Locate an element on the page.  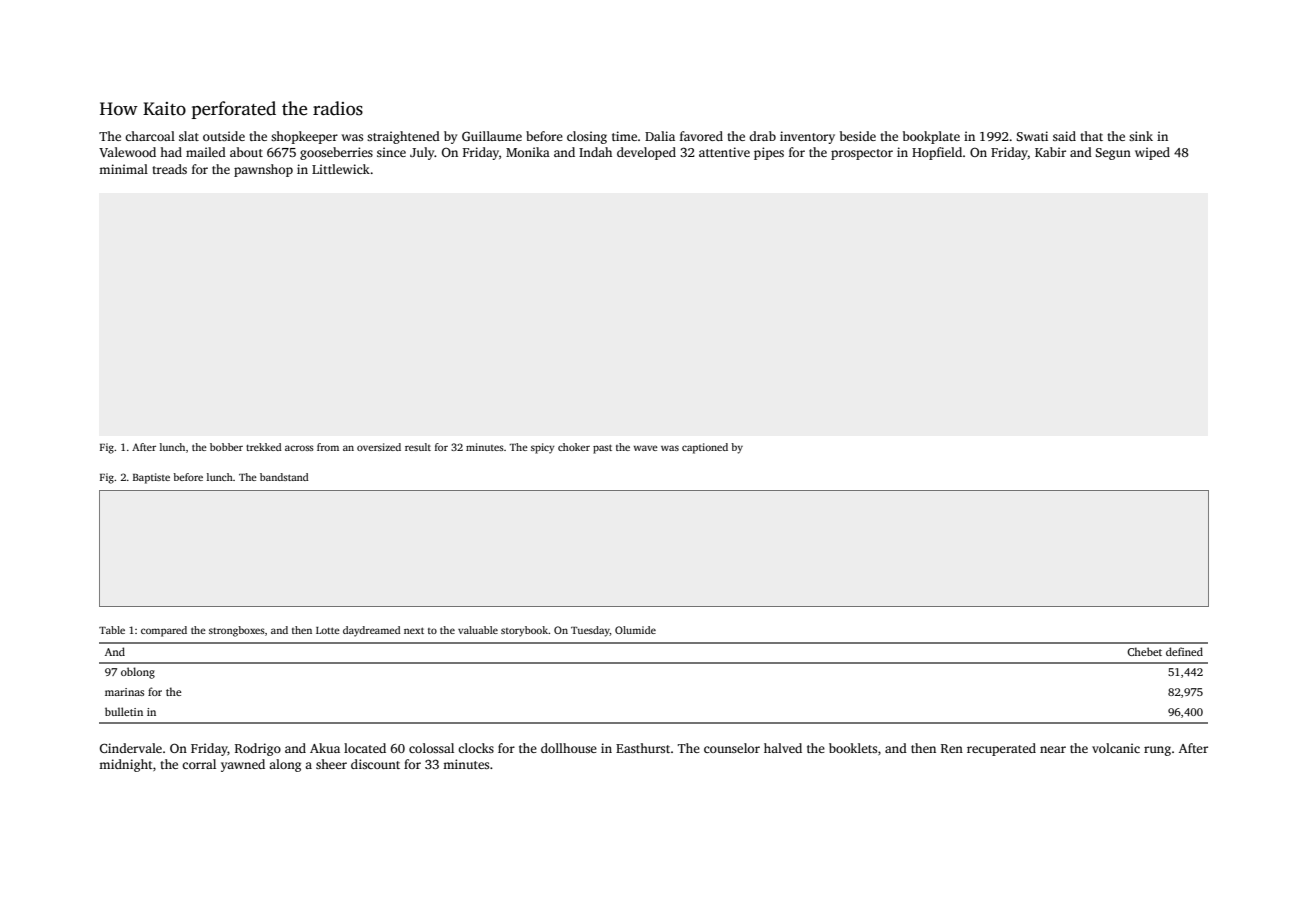
Chebet is located at coordinates (1144, 651).
